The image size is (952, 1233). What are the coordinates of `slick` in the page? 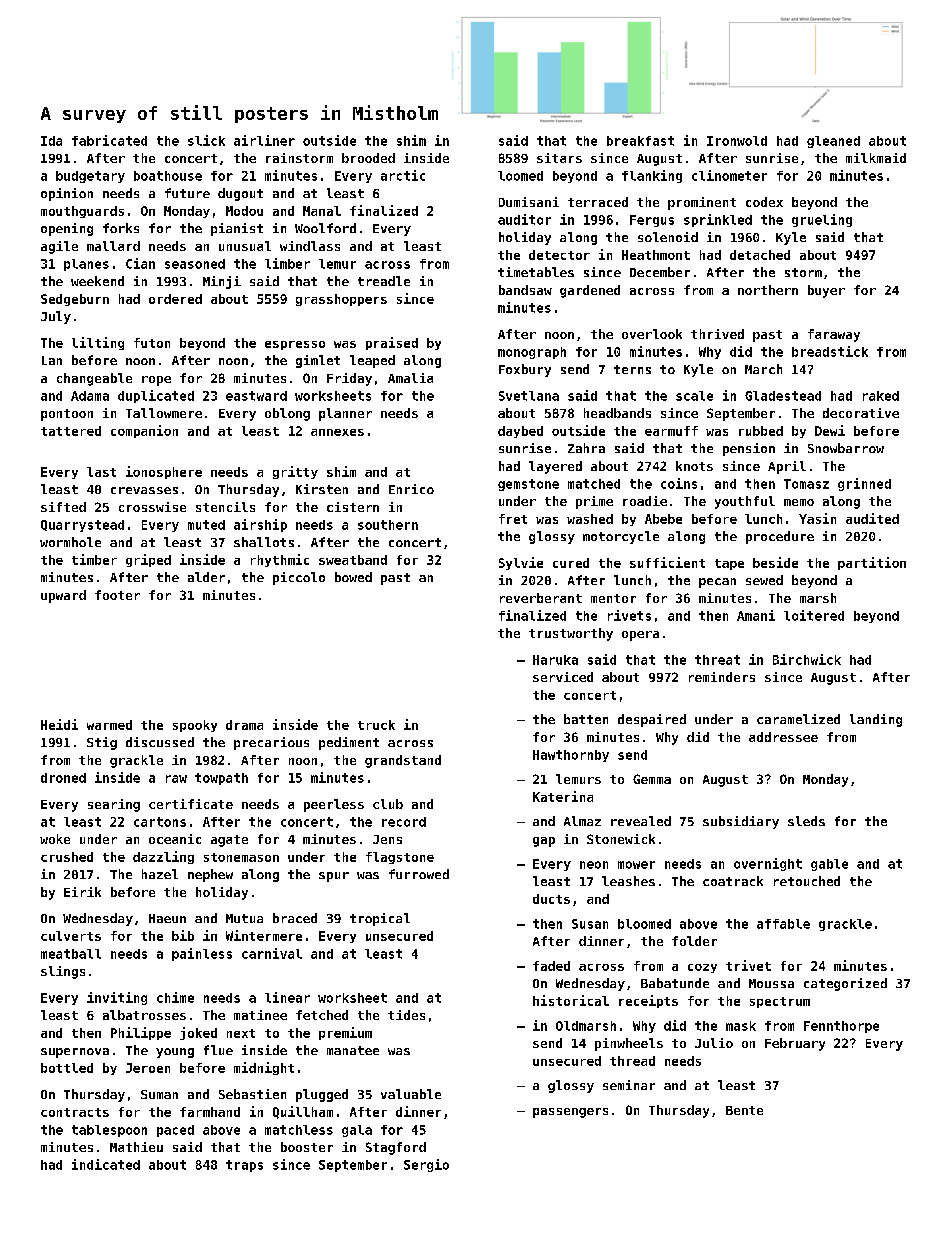 It's located at (206, 140).
